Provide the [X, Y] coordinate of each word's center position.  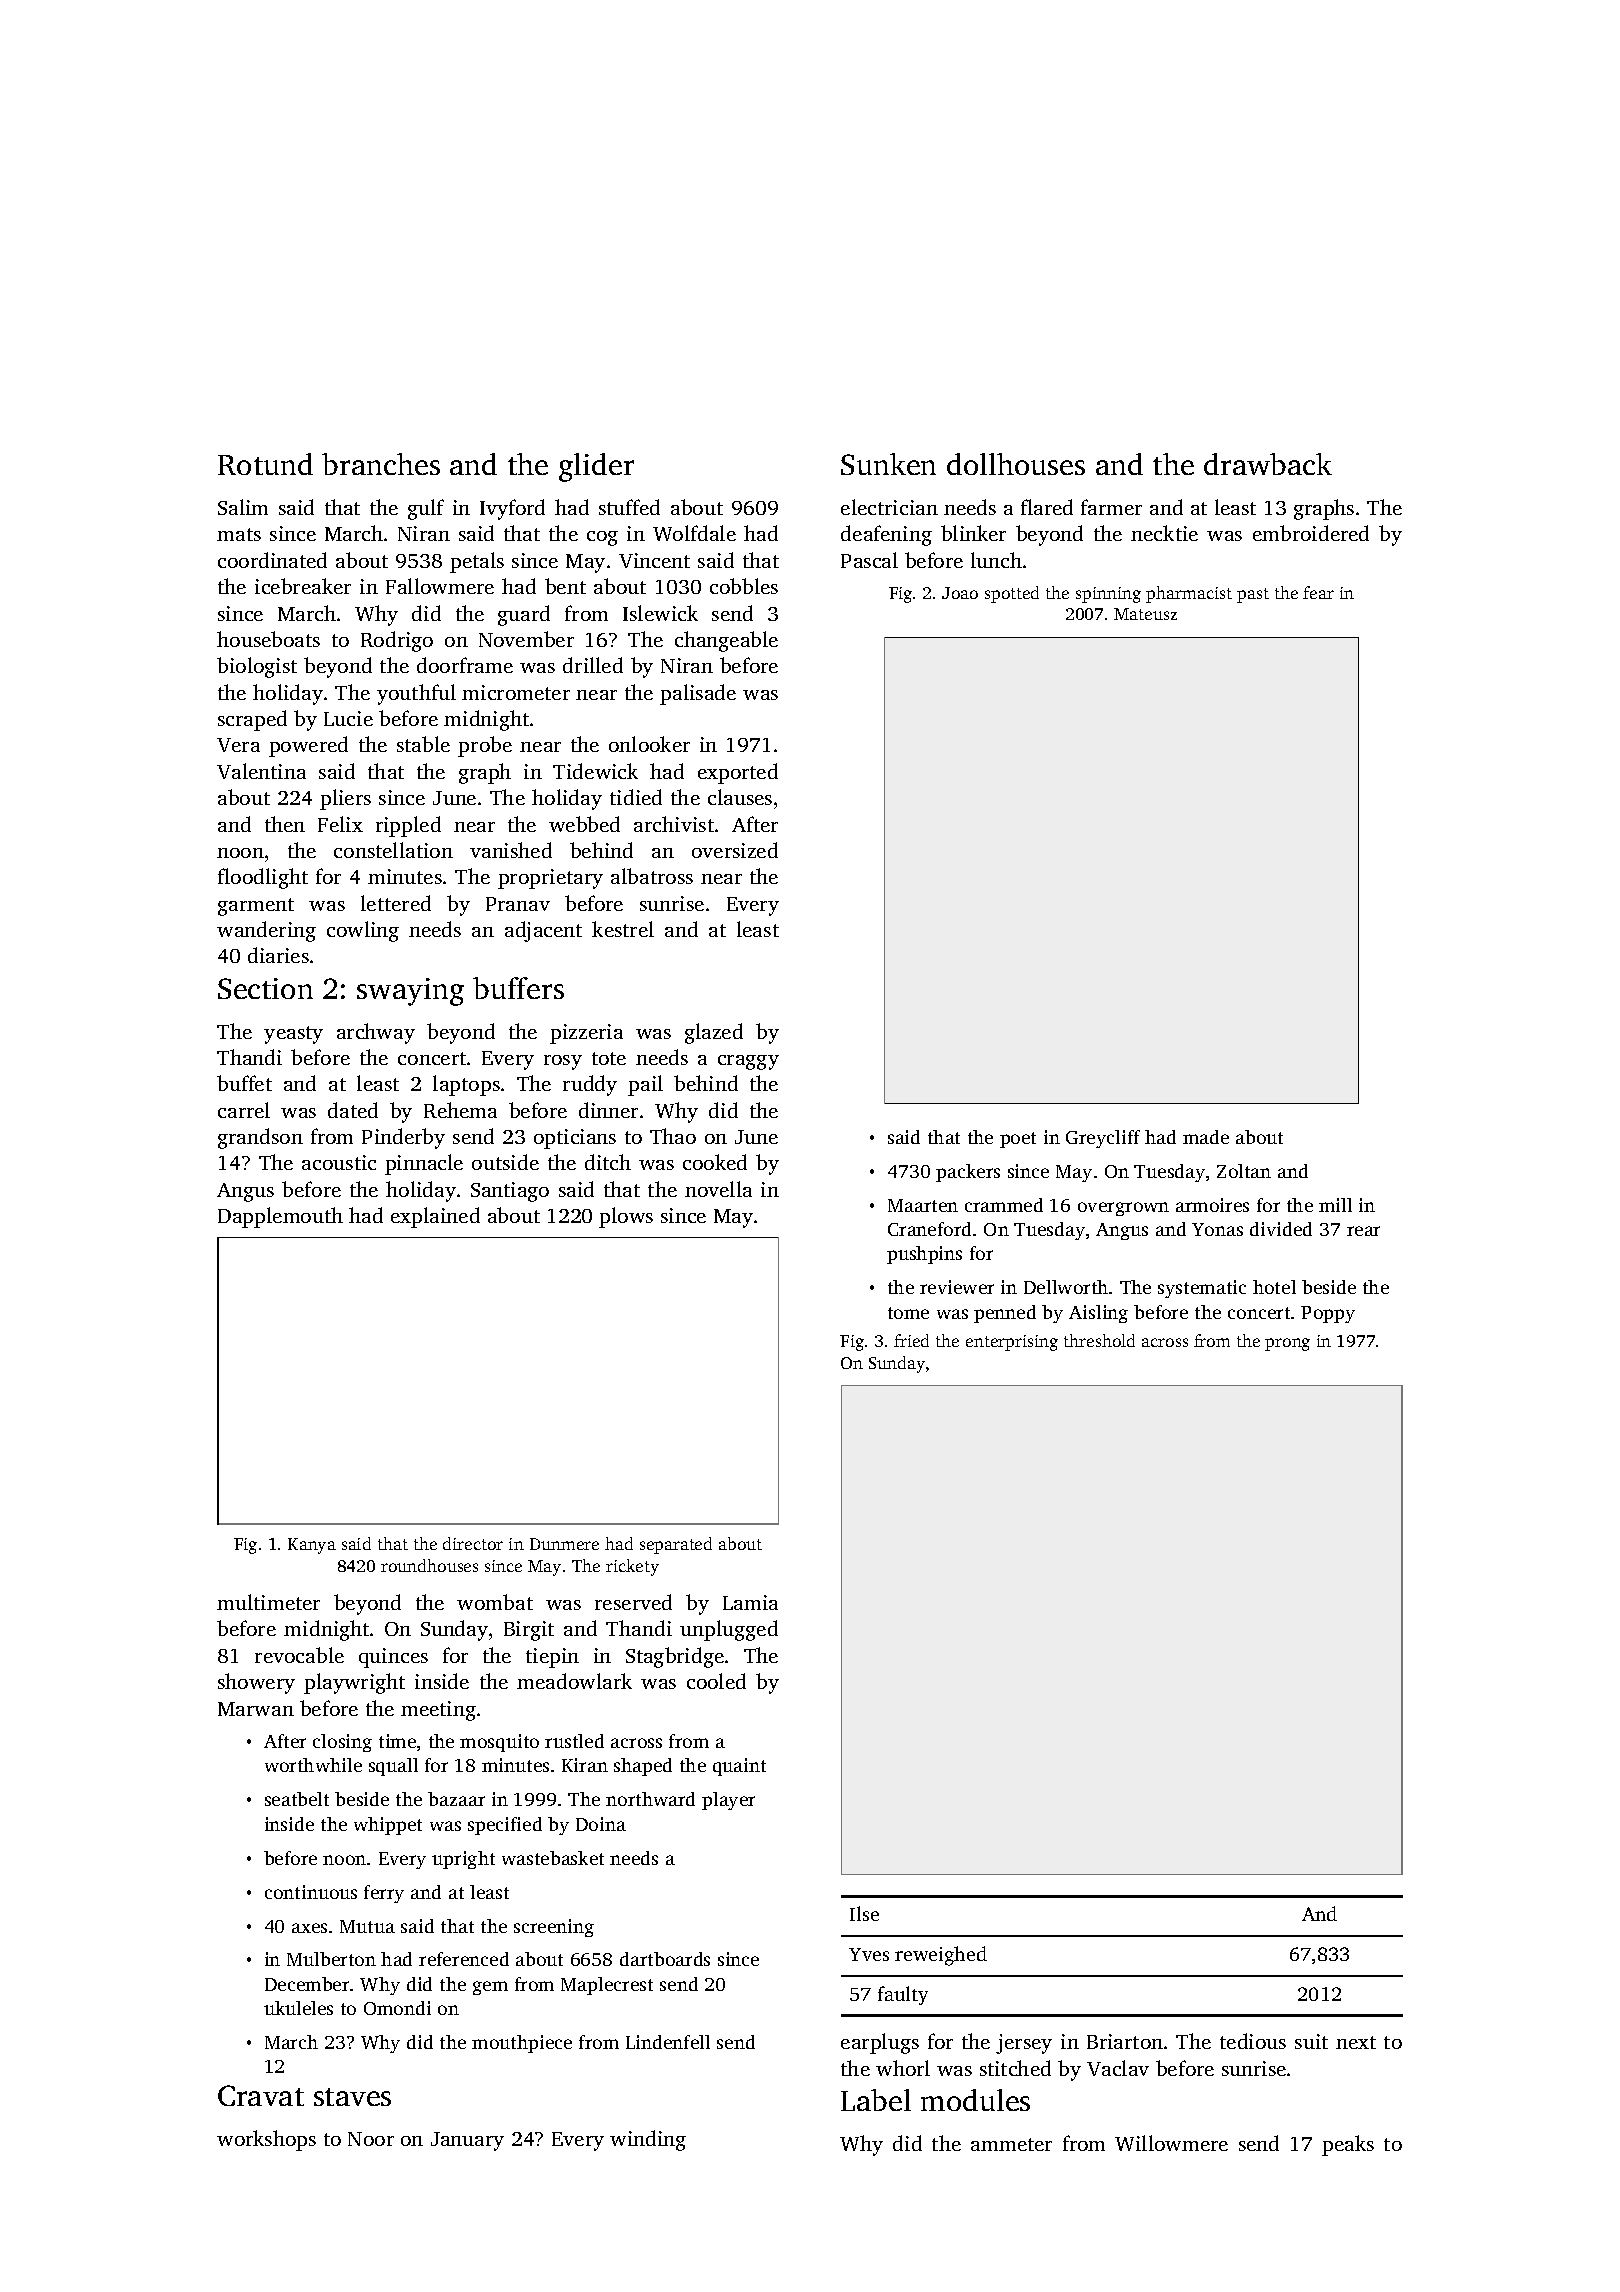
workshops [266, 2140]
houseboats [268, 639]
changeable [726, 641]
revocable [299, 1655]
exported [738, 773]
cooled [716, 1681]
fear [1318, 592]
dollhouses [1016, 464]
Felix [340, 824]
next [1356, 2042]
